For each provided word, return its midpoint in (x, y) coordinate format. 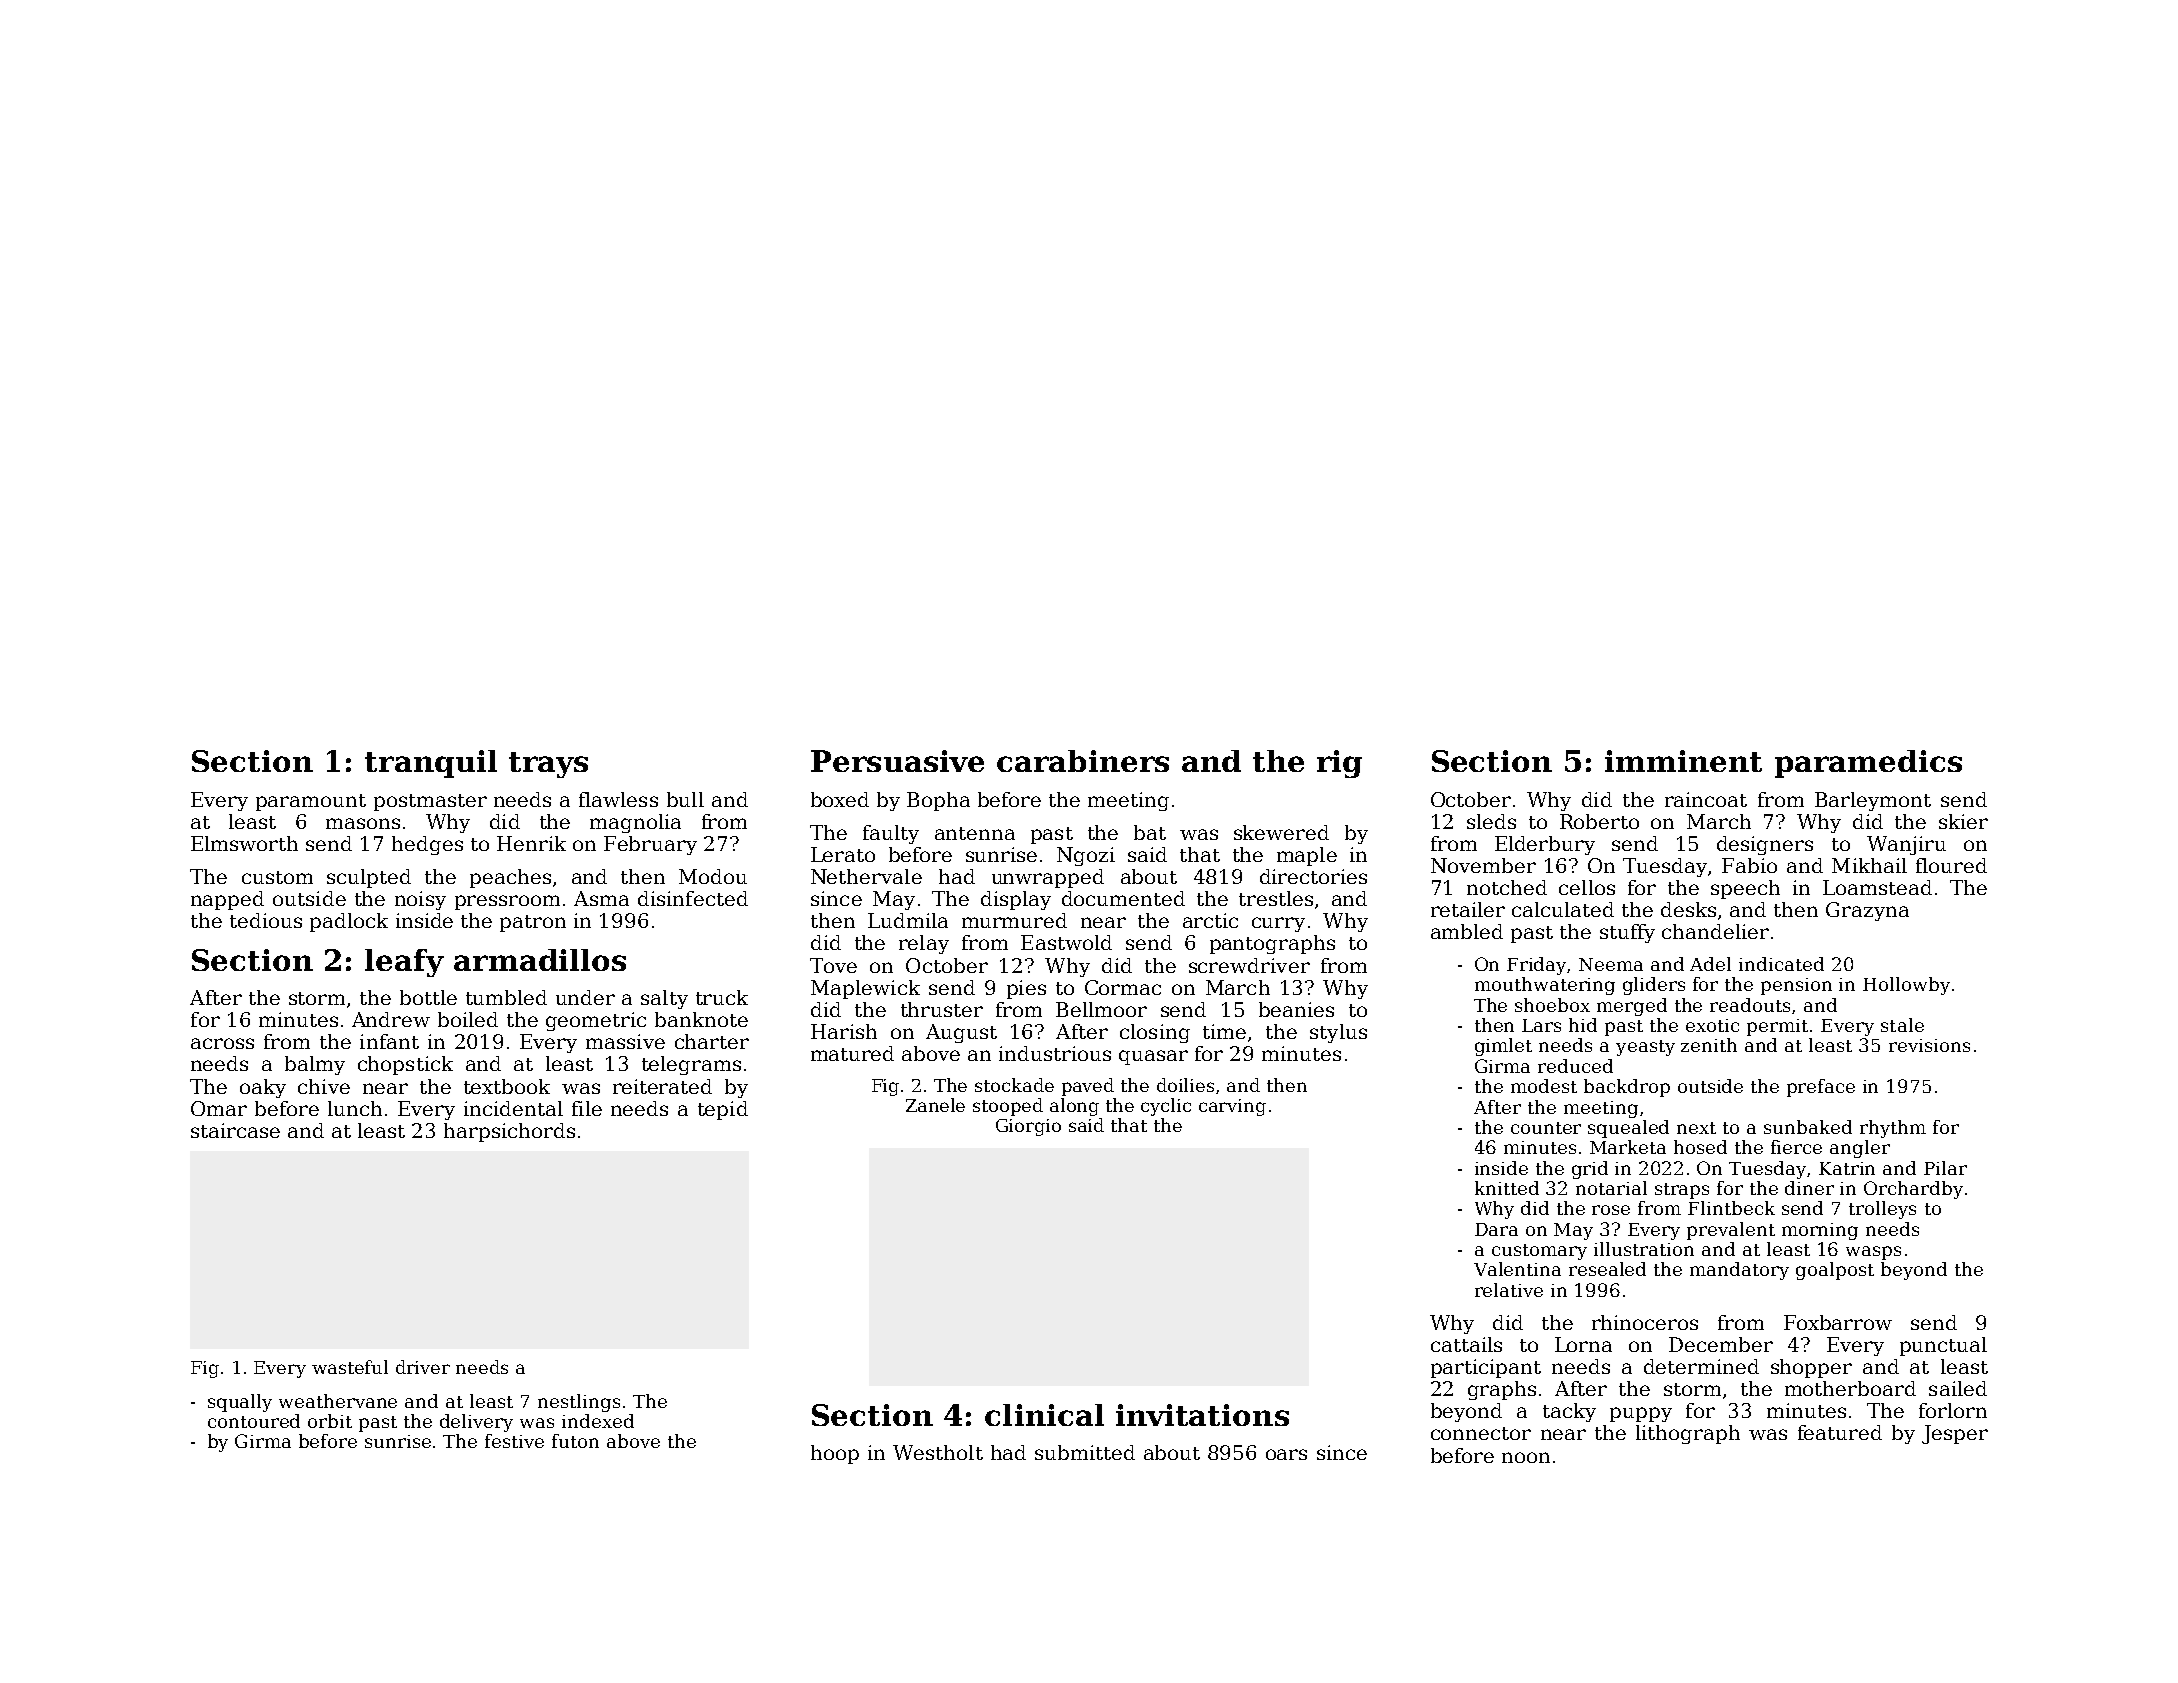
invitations (1202, 1415)
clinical (1044, 1415)
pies (1026, 989)
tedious (266, 920)
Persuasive (897, 761)
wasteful (350, 1367)
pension (1796, 986)
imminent (1683, 761)
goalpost (1835, 1271)
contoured (254, 1421)
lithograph (1688, 1434)
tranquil (431, 764)
